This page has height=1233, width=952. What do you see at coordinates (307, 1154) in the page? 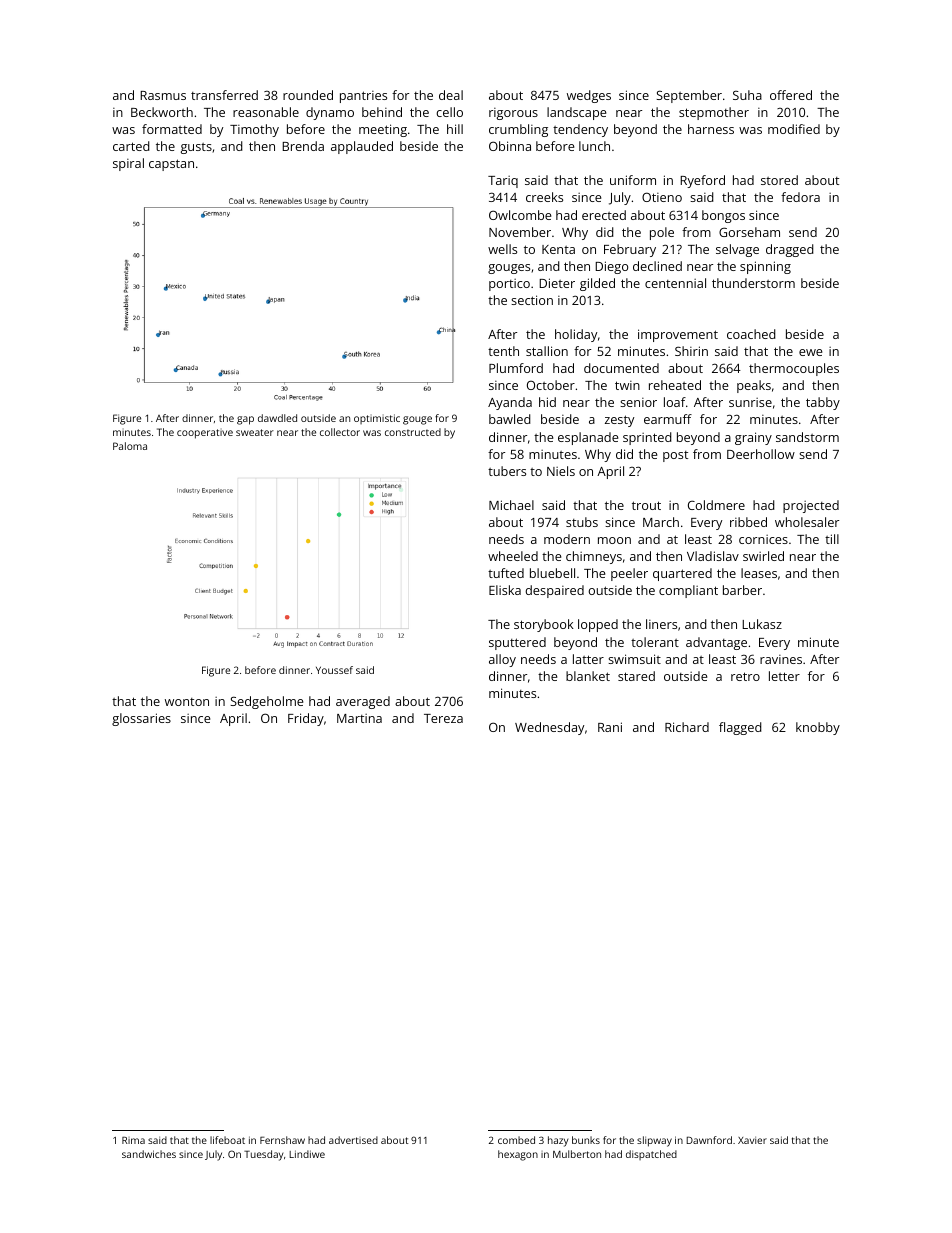
I see `Lindiwe` at bounding box center [307, 1154].
